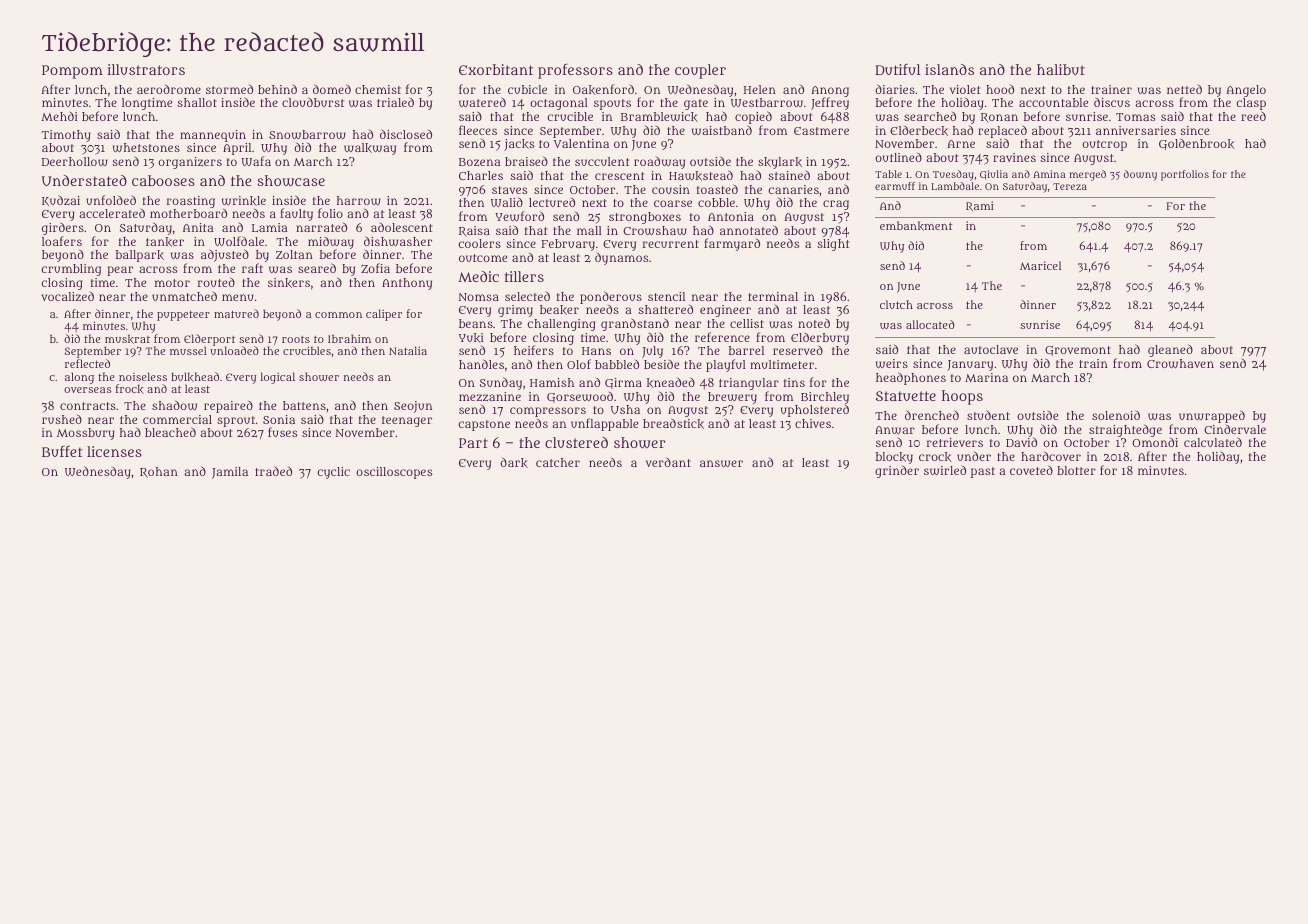 The image size is (1308, 924). What do you see at coordinates (127, 339) in the document?
I see `muskrat` at bounding box center [127, 339].
